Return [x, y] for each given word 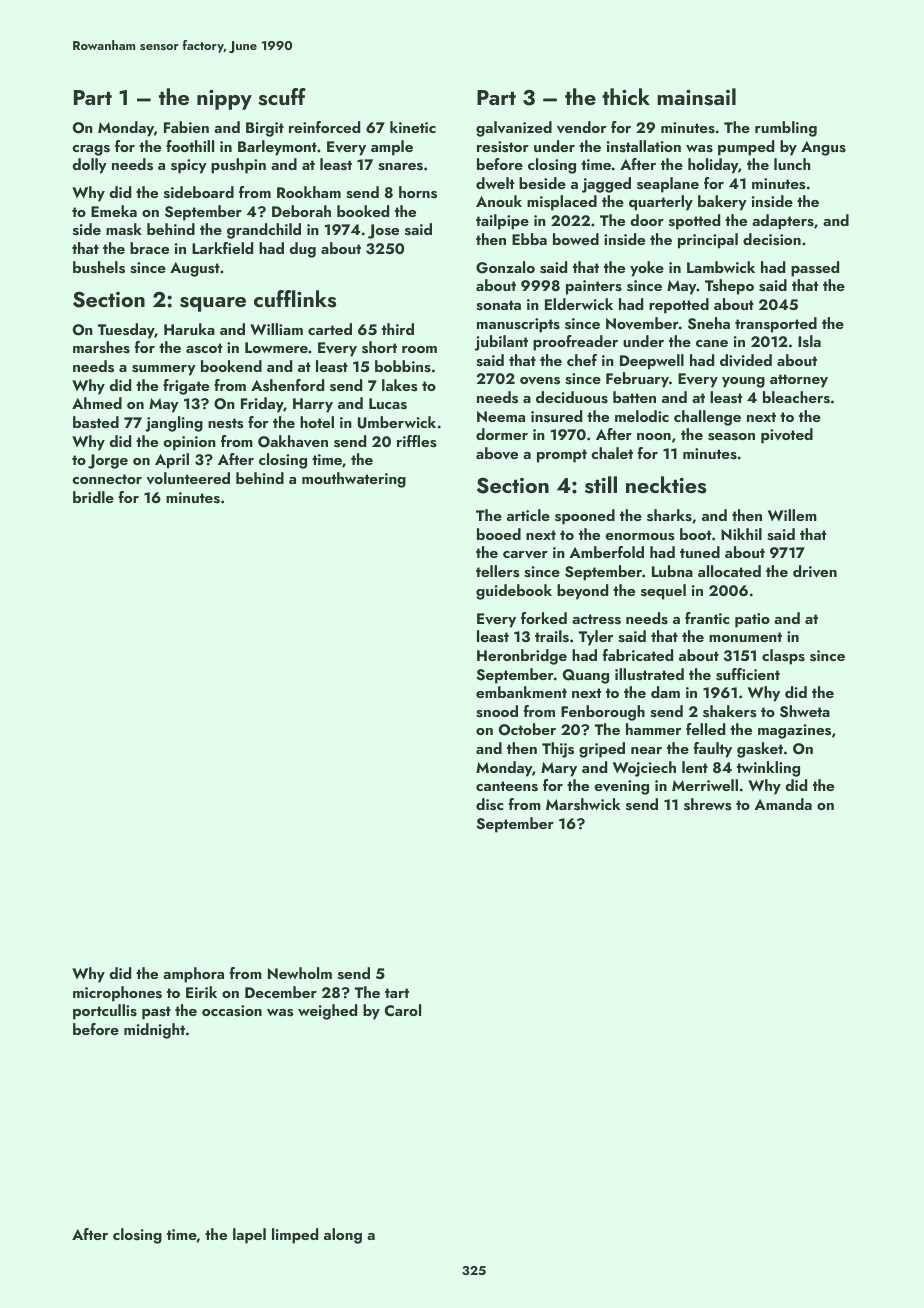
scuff [282, 97]
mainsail [696, 97]
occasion [232, 1011]
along [343, 1236]
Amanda [783, 804]
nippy [224, 100]
